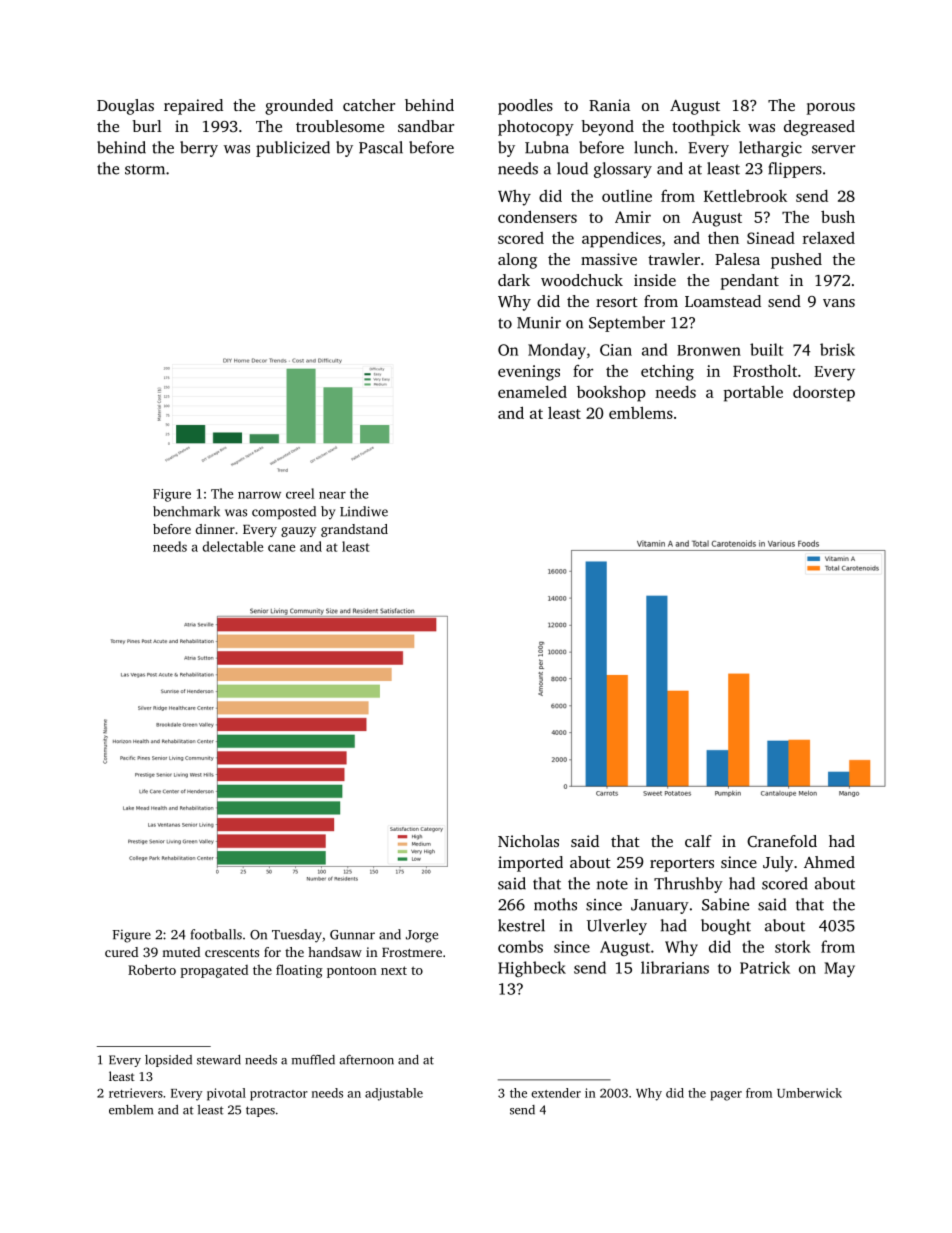 Image resolution: width=952 pixels, height=1233 pixels. Describe the element at coordinates (556, 1093) in the screenshot. I see `extender` at that location.
